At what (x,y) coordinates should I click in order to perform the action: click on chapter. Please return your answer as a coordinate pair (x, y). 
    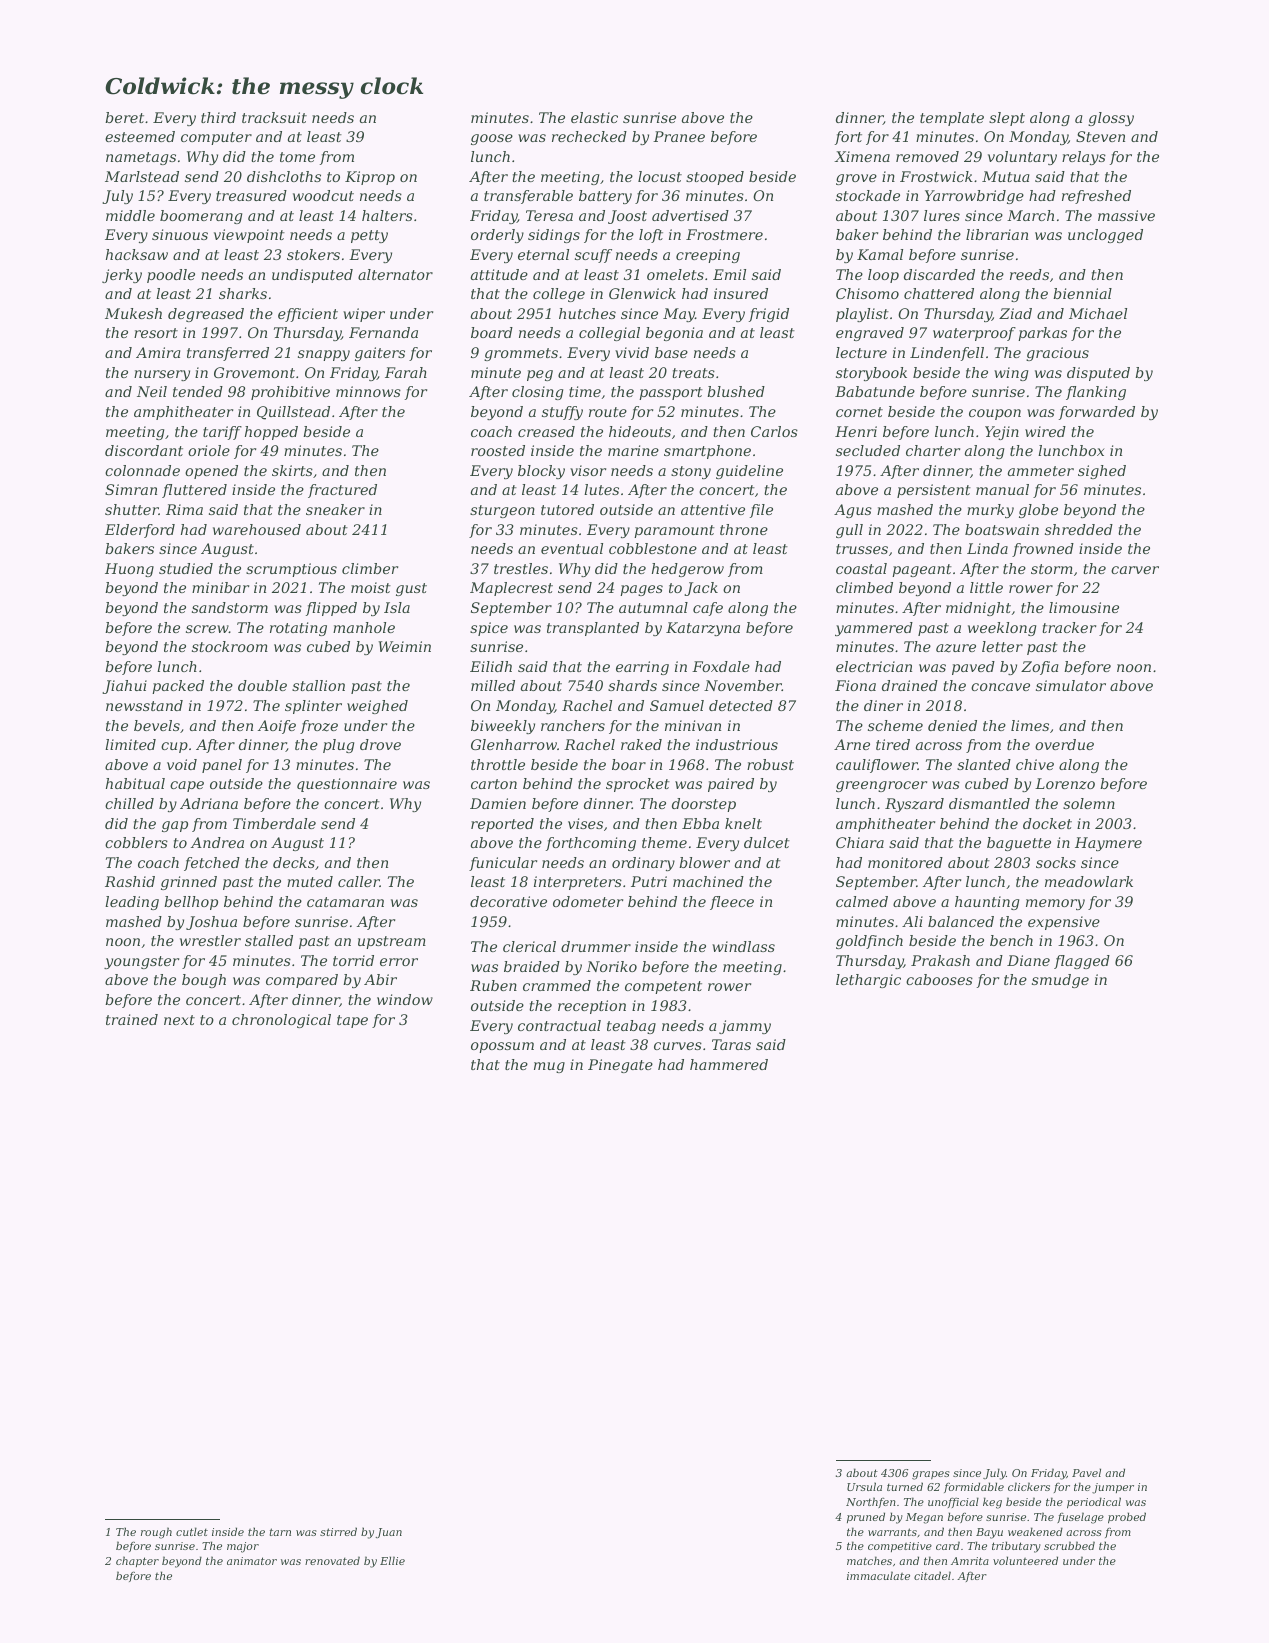
    Looking at the image, I should click on (137, 1561).
